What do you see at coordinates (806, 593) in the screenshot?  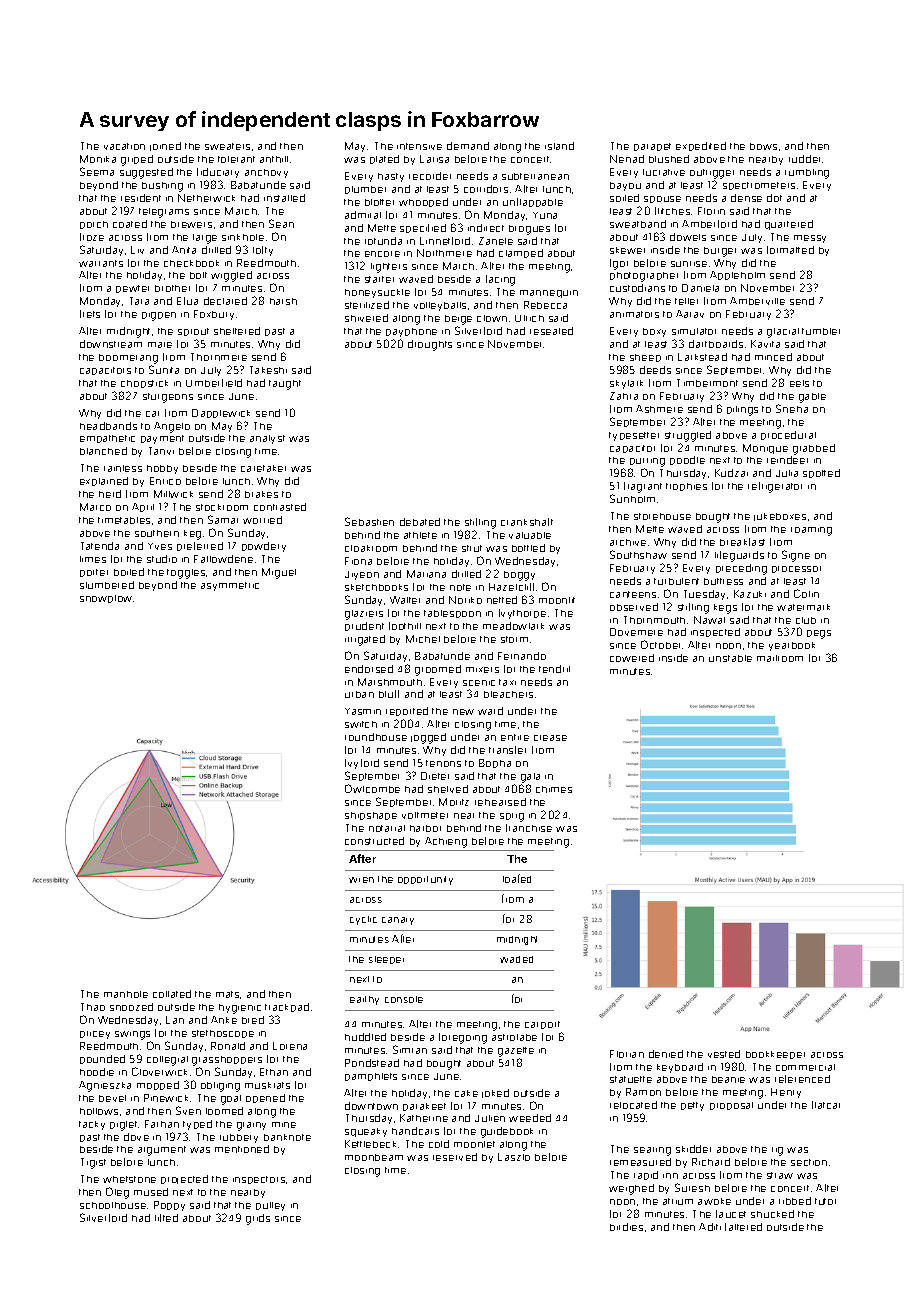 I see `Colin` at bounding box center [806, 593].
